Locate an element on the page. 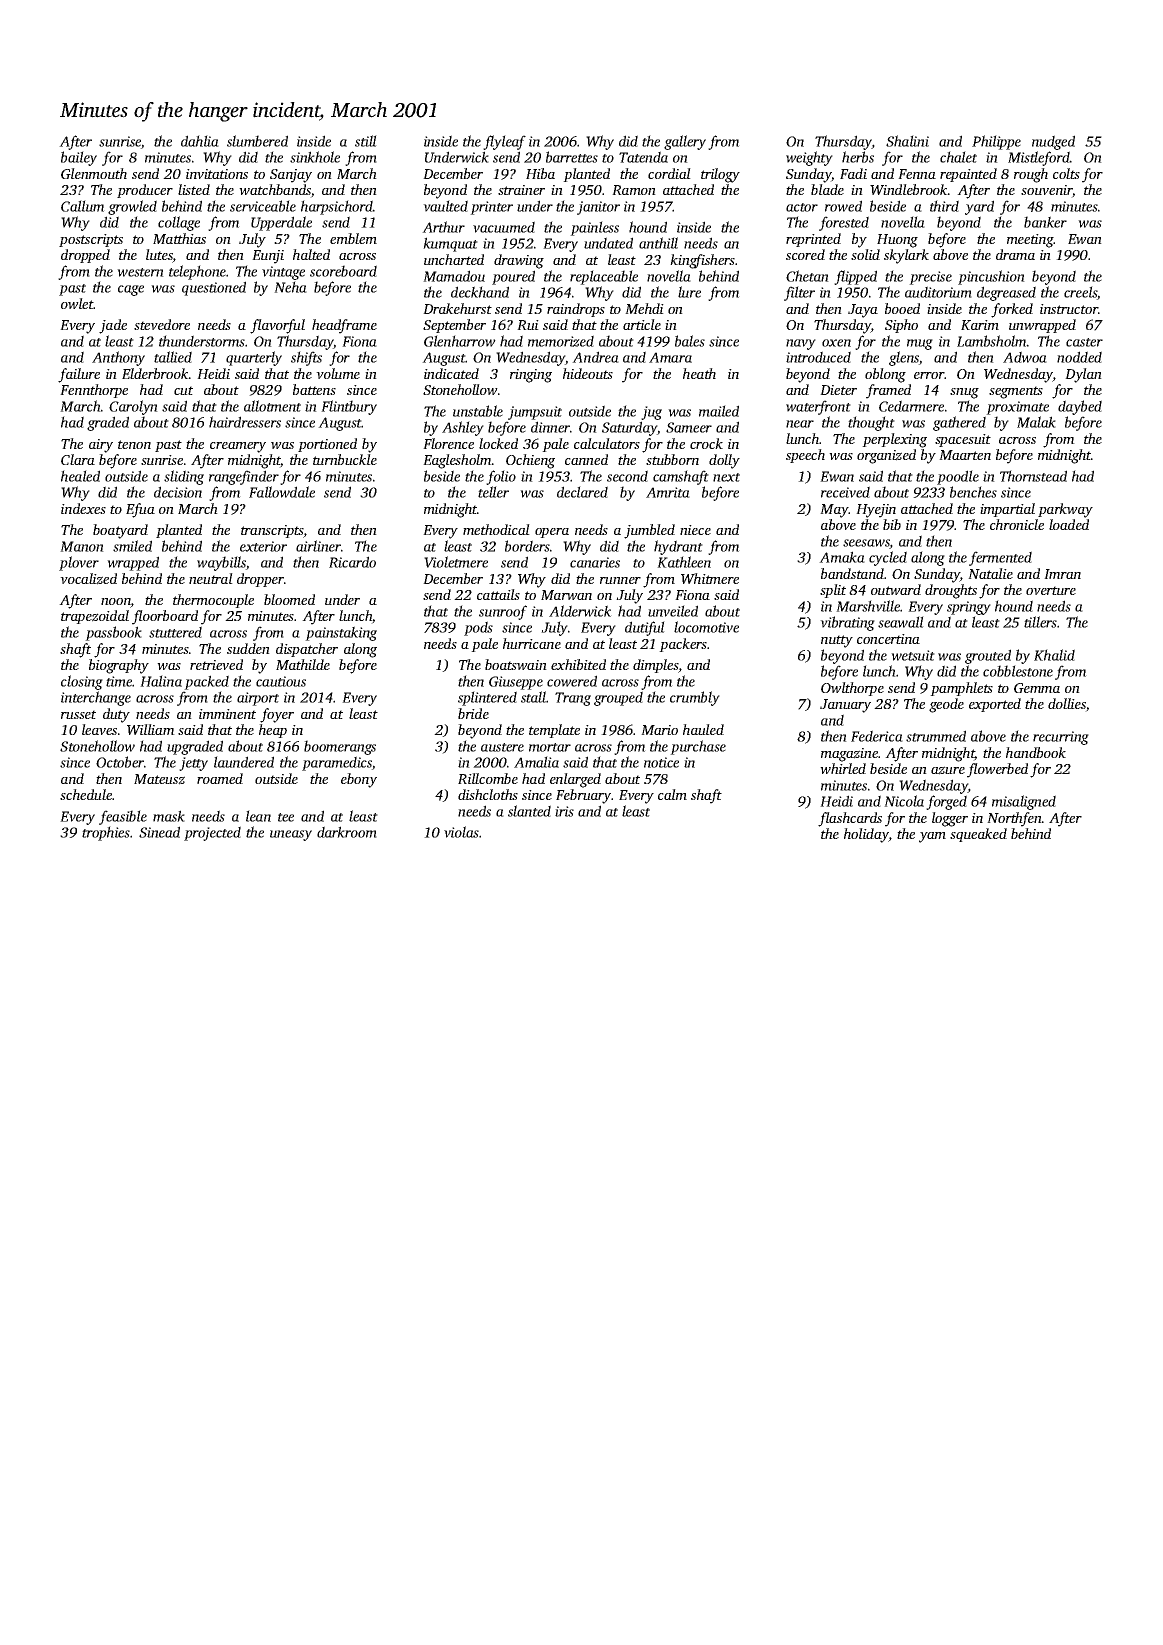  overture is located at coordinates (1051, 590).
